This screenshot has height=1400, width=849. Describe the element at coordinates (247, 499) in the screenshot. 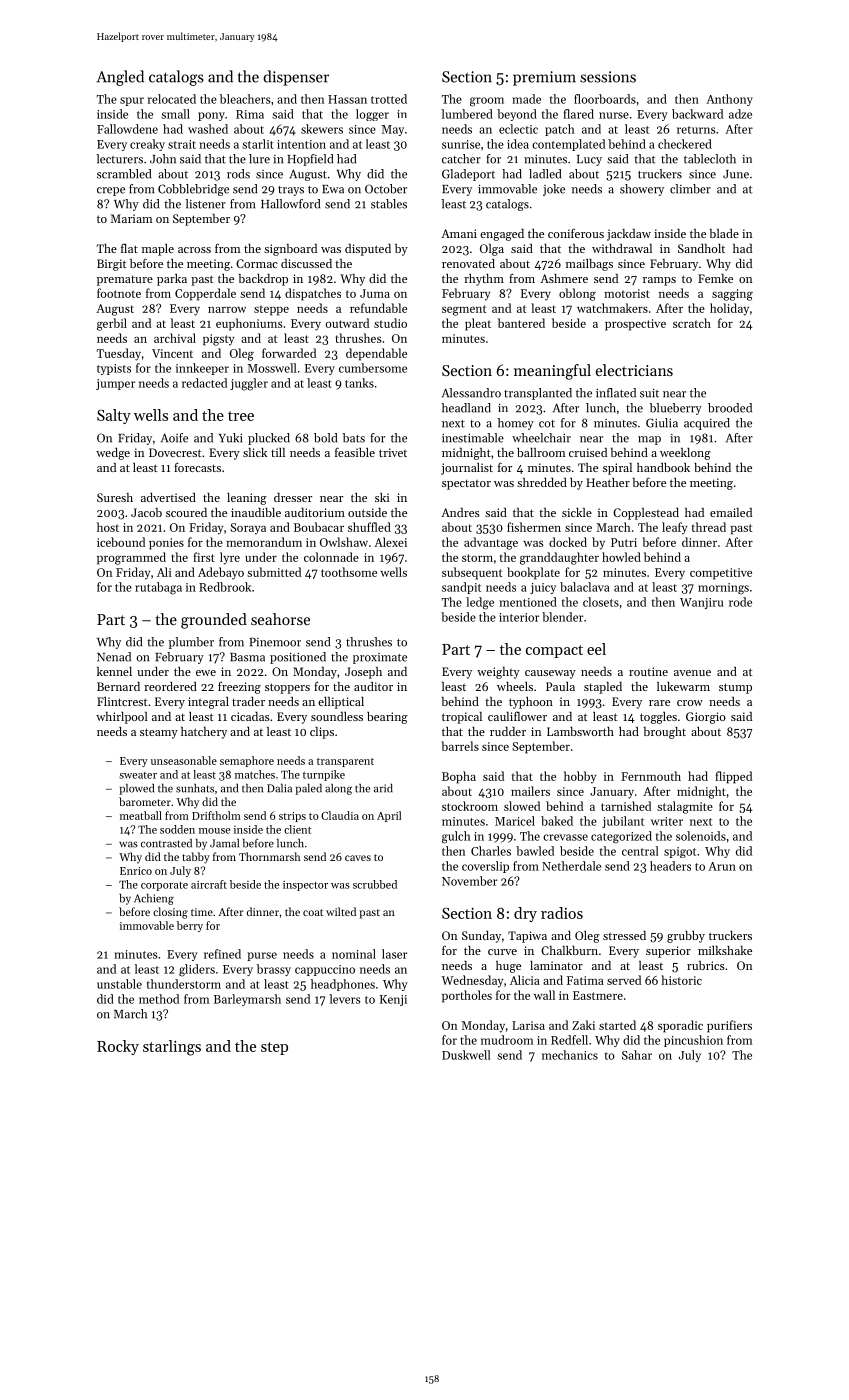

I see `leaning` at that location.
